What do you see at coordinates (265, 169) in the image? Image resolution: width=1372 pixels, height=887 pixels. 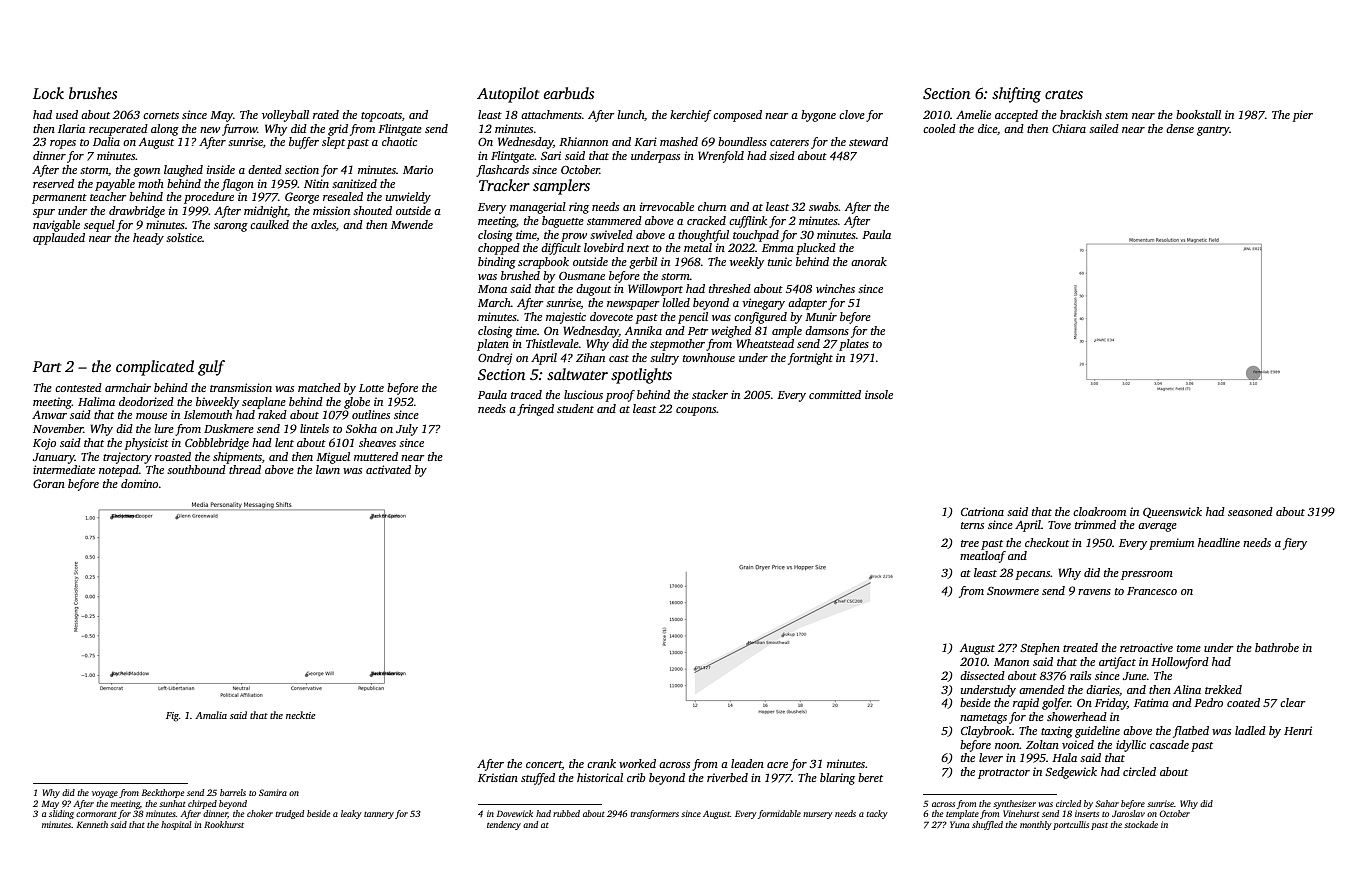 I see `dented` at bounding box center [265, 169].
